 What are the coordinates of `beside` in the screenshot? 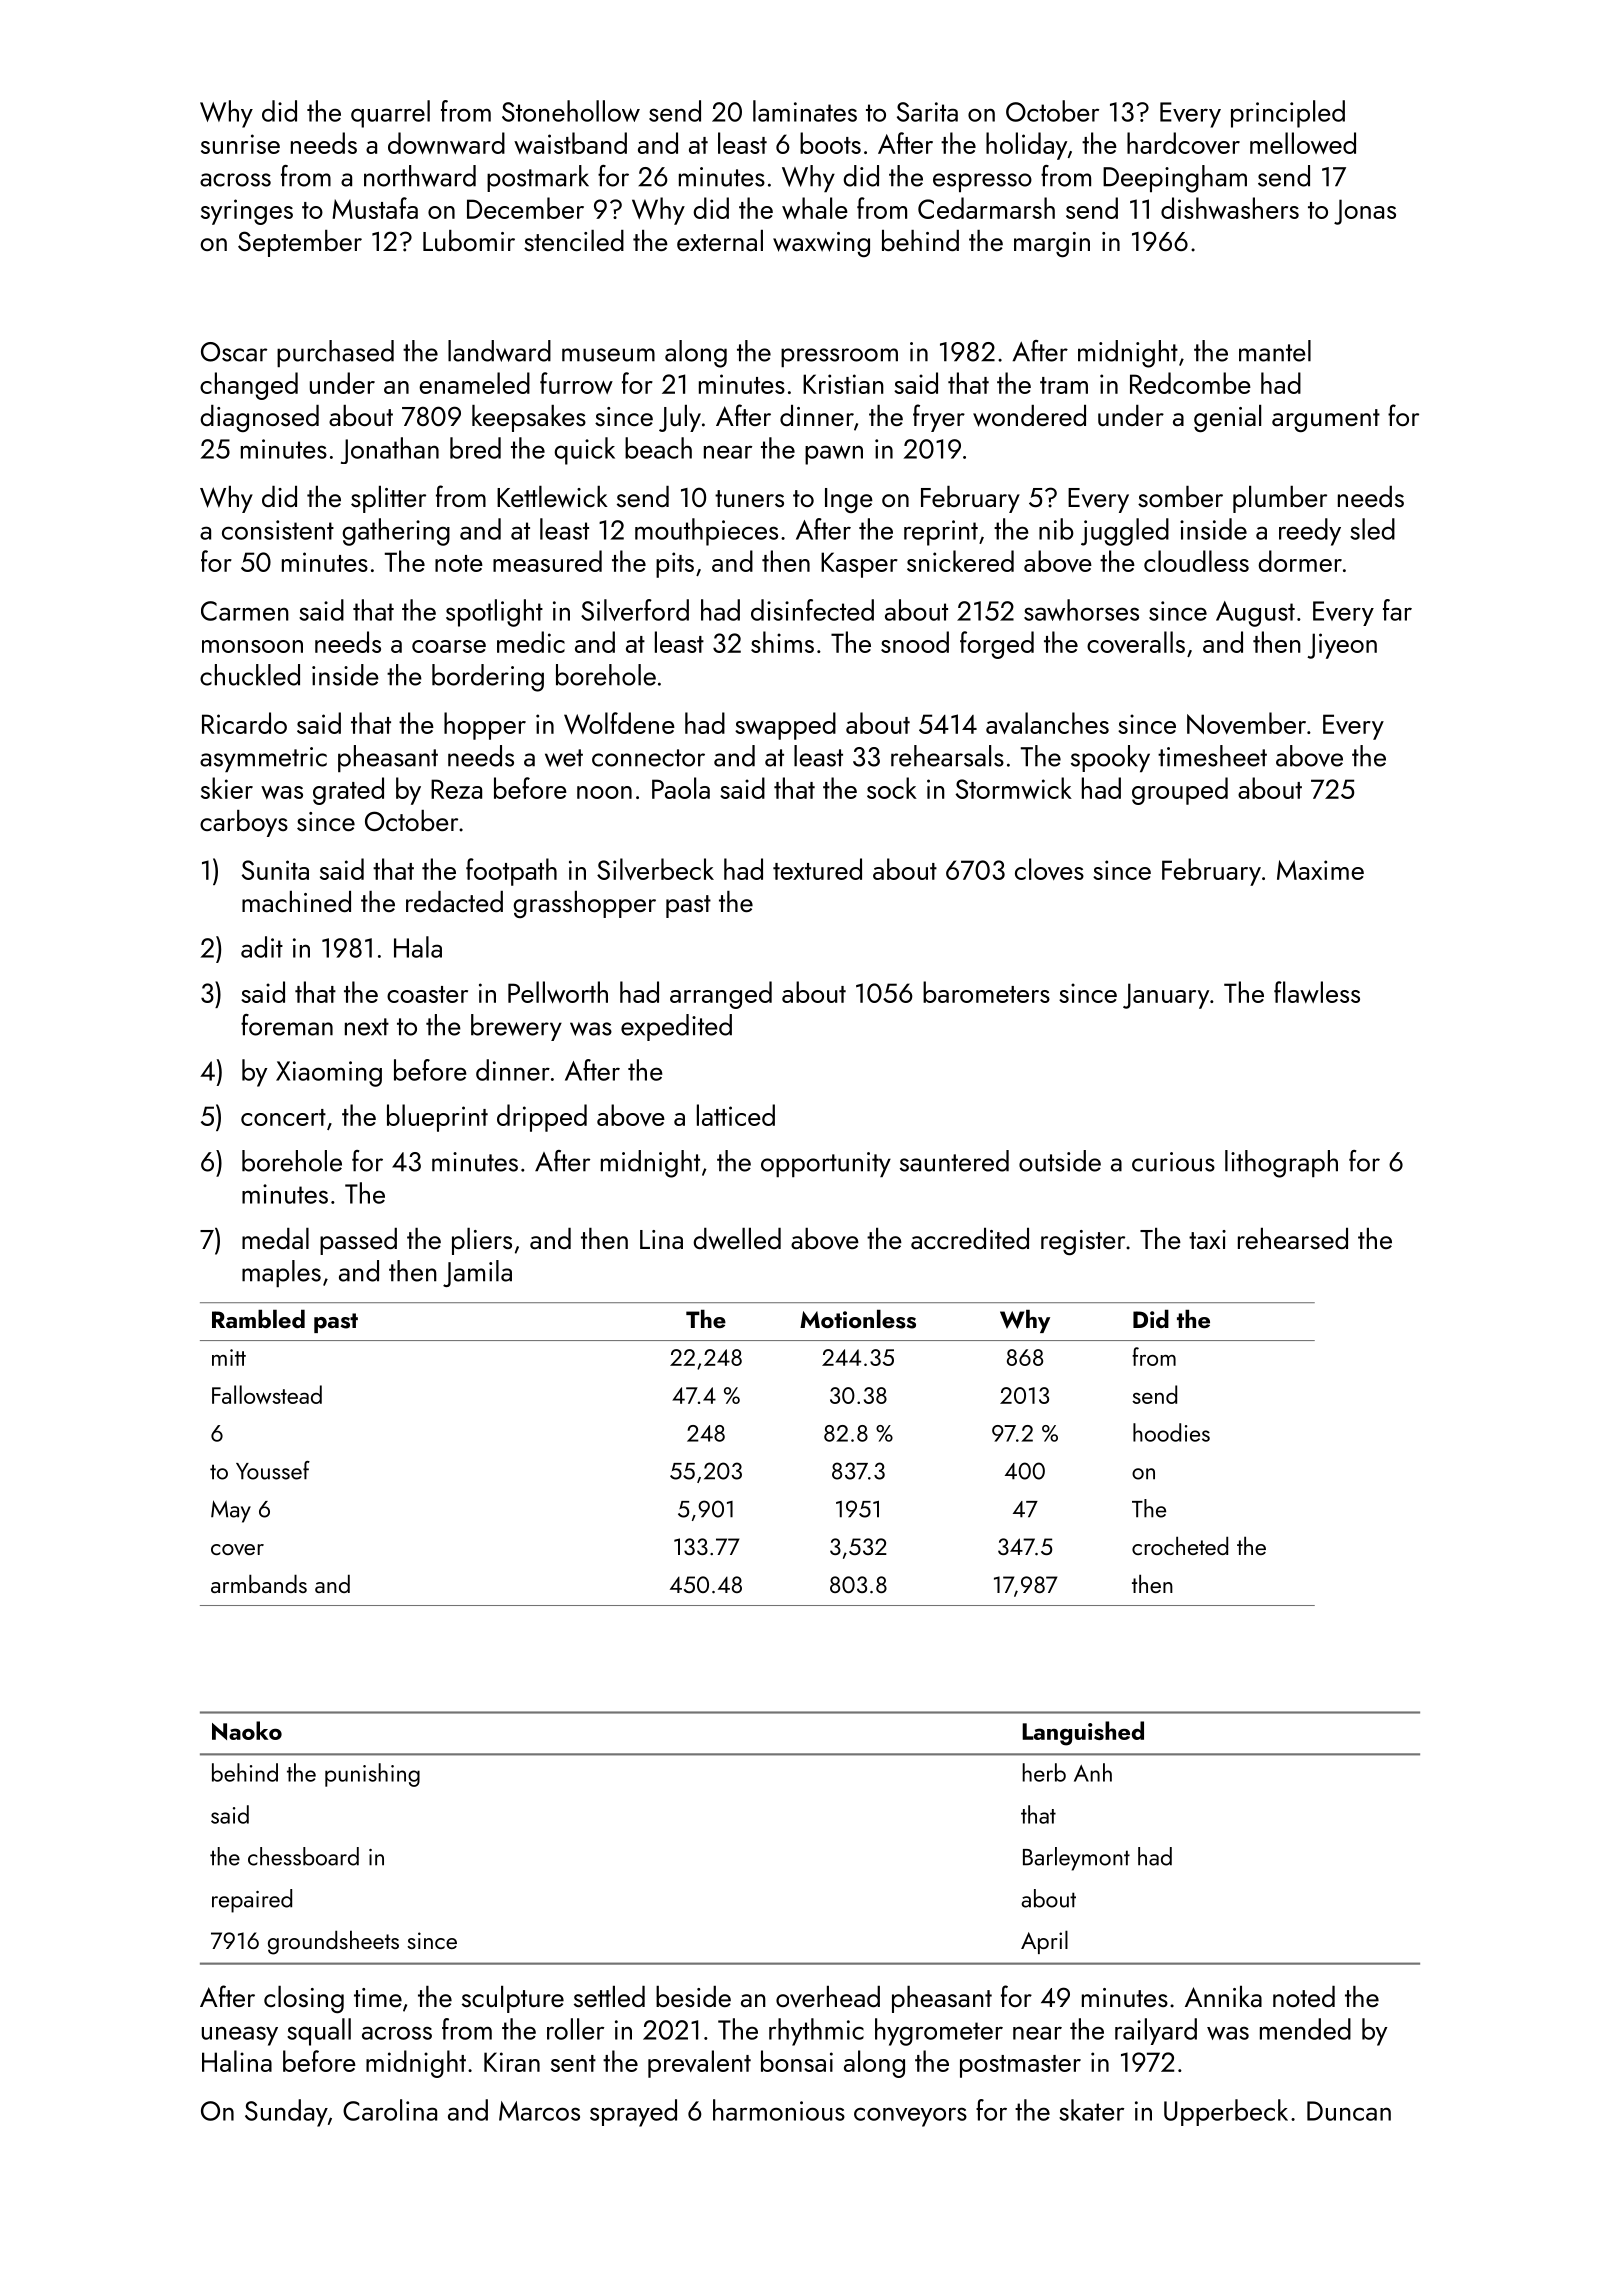 It's located at (693, 1996).
